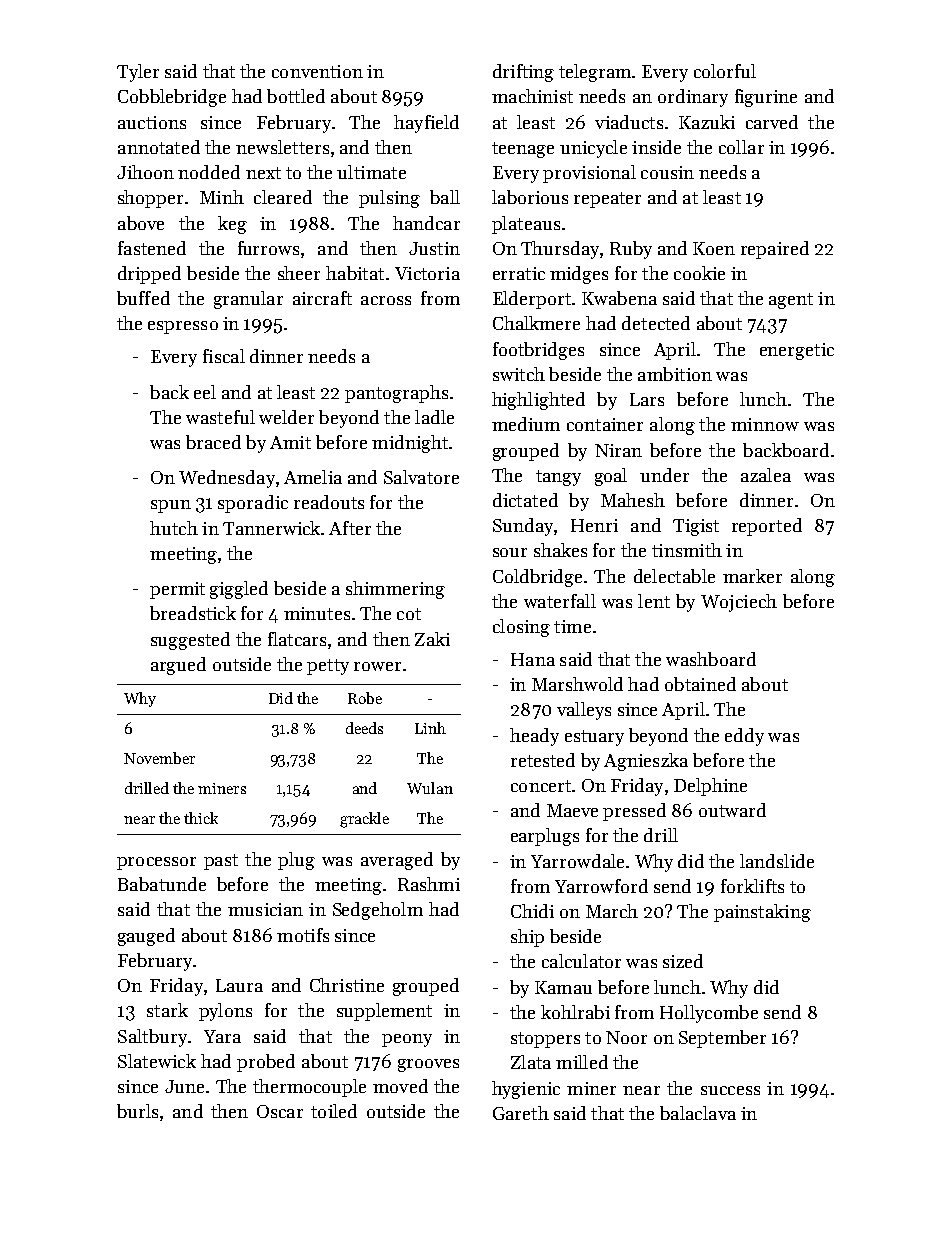  What do you see at coordinates (744, 737) in the document?
I see `eddy` at bounding box center [744, 737].
